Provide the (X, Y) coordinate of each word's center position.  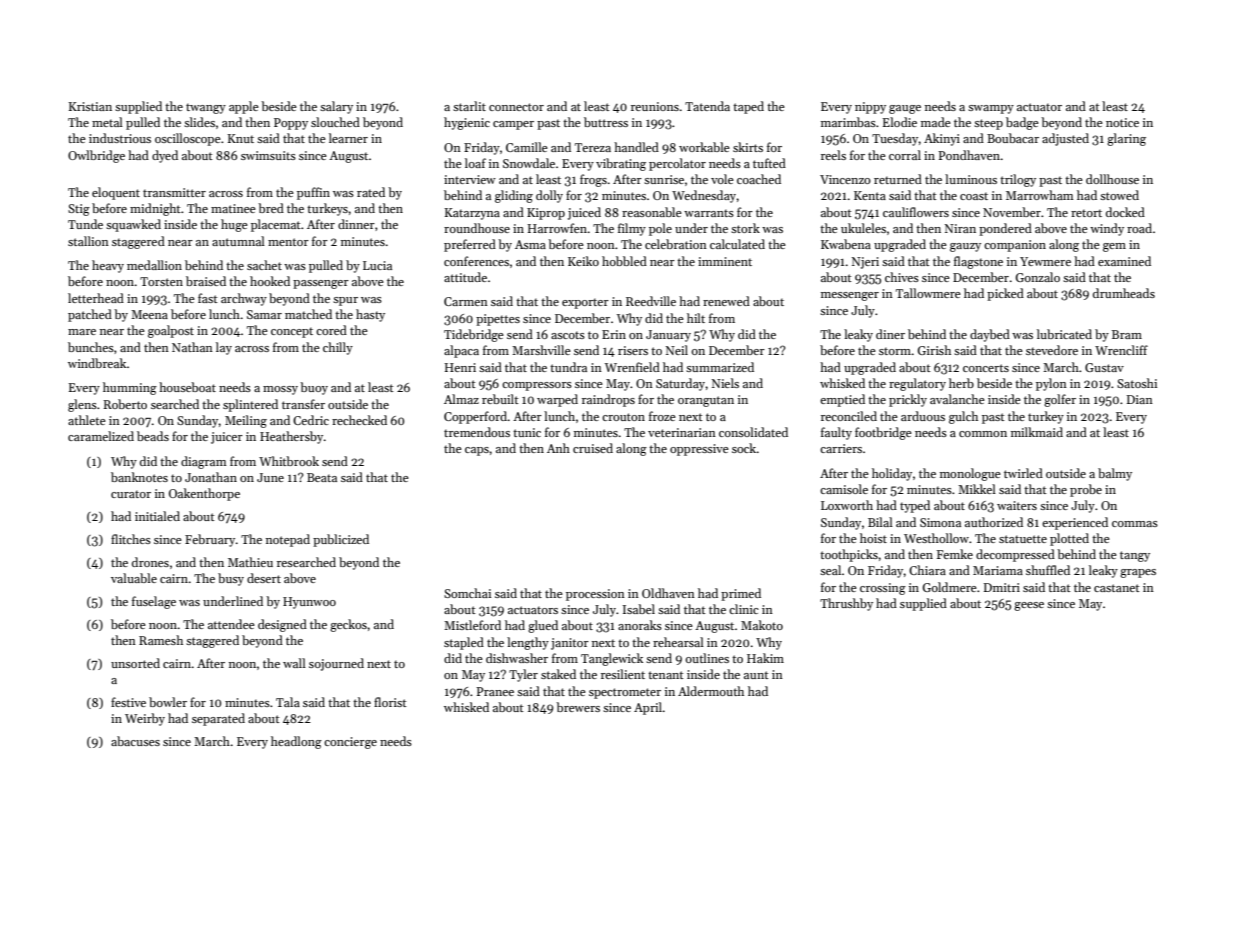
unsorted (135, 663)
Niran (960, 228)
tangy (1135, 556)
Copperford (476, 417)
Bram (1127, 334)
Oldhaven (668, 593)
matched (308, 314)
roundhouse (477, 228)
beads (153, 436)
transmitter (174, 192)
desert (264, 578)
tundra (568, 367)
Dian (1140, 399)
